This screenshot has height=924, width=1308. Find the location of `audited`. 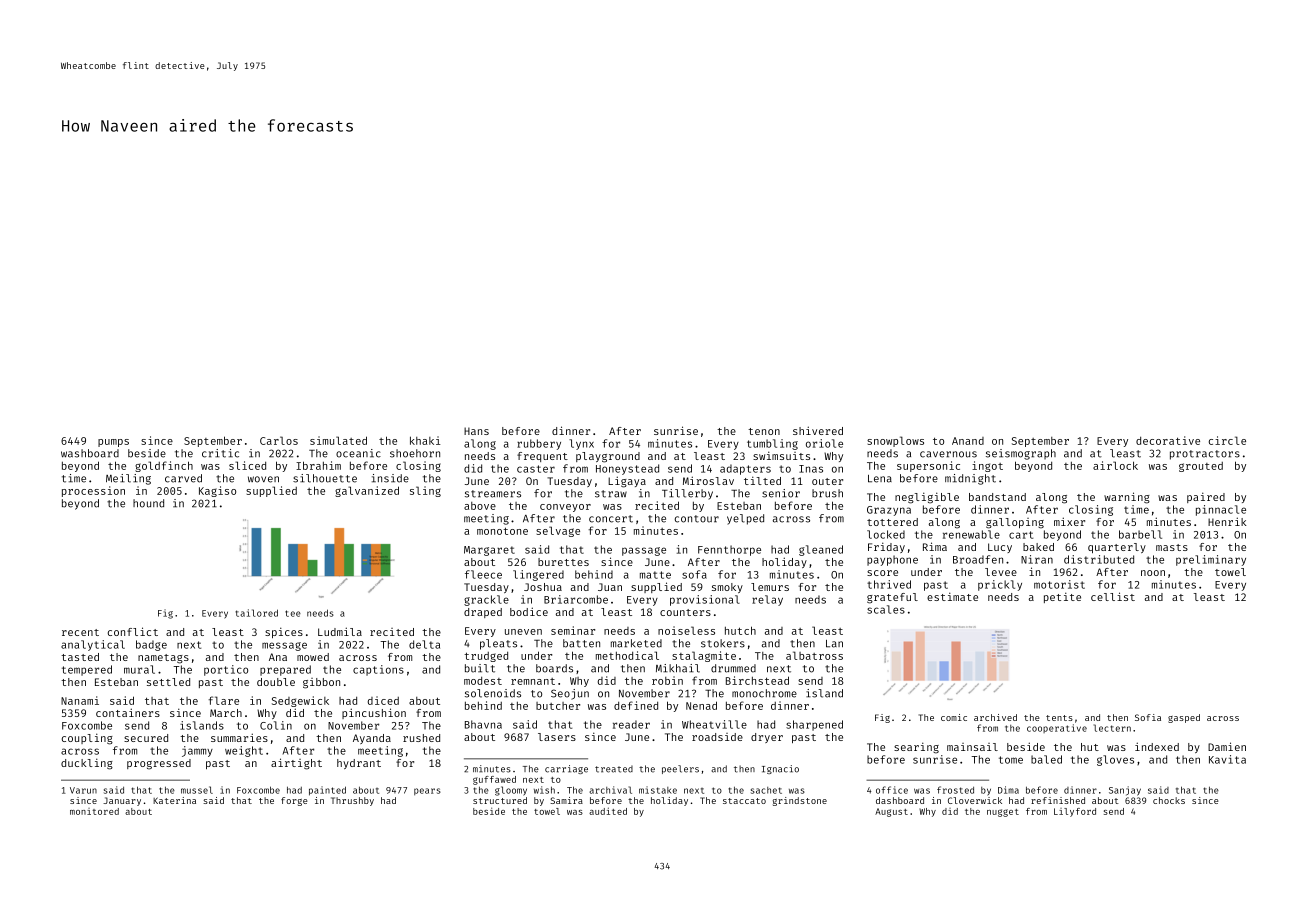

audited is located at coordinates (608, 811).
